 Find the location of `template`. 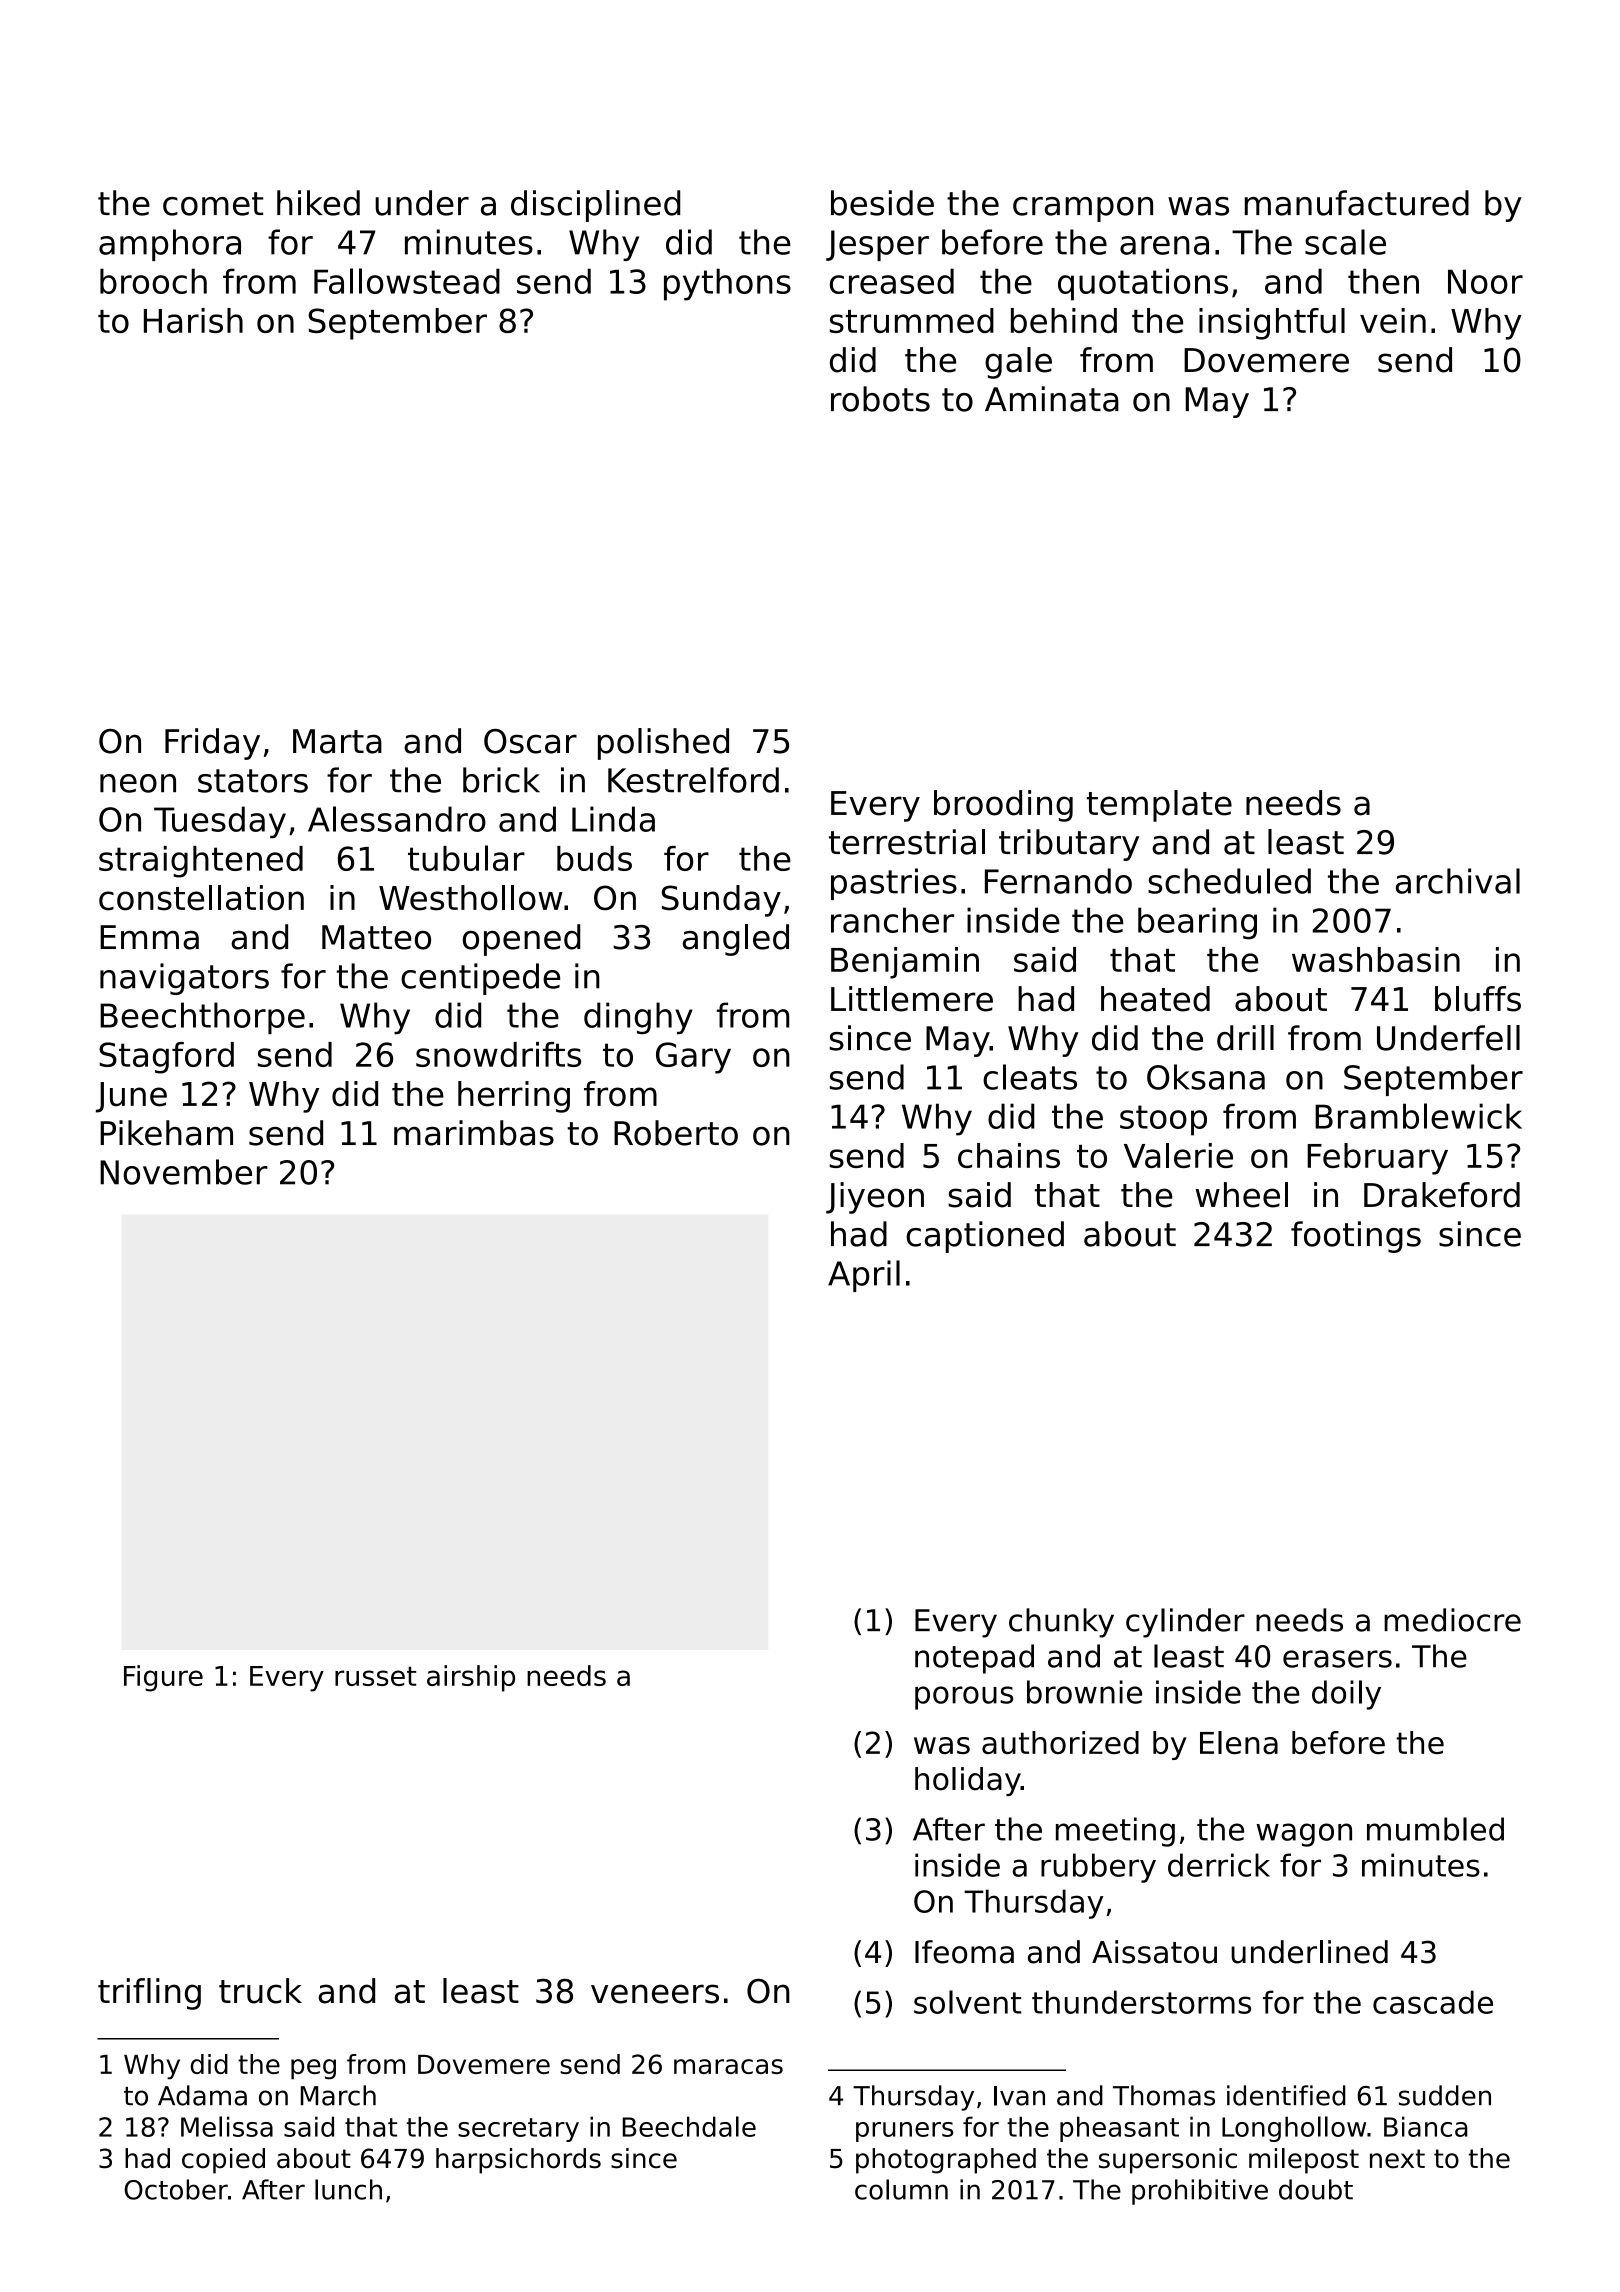

template is located at coordinates (1159, 806).
